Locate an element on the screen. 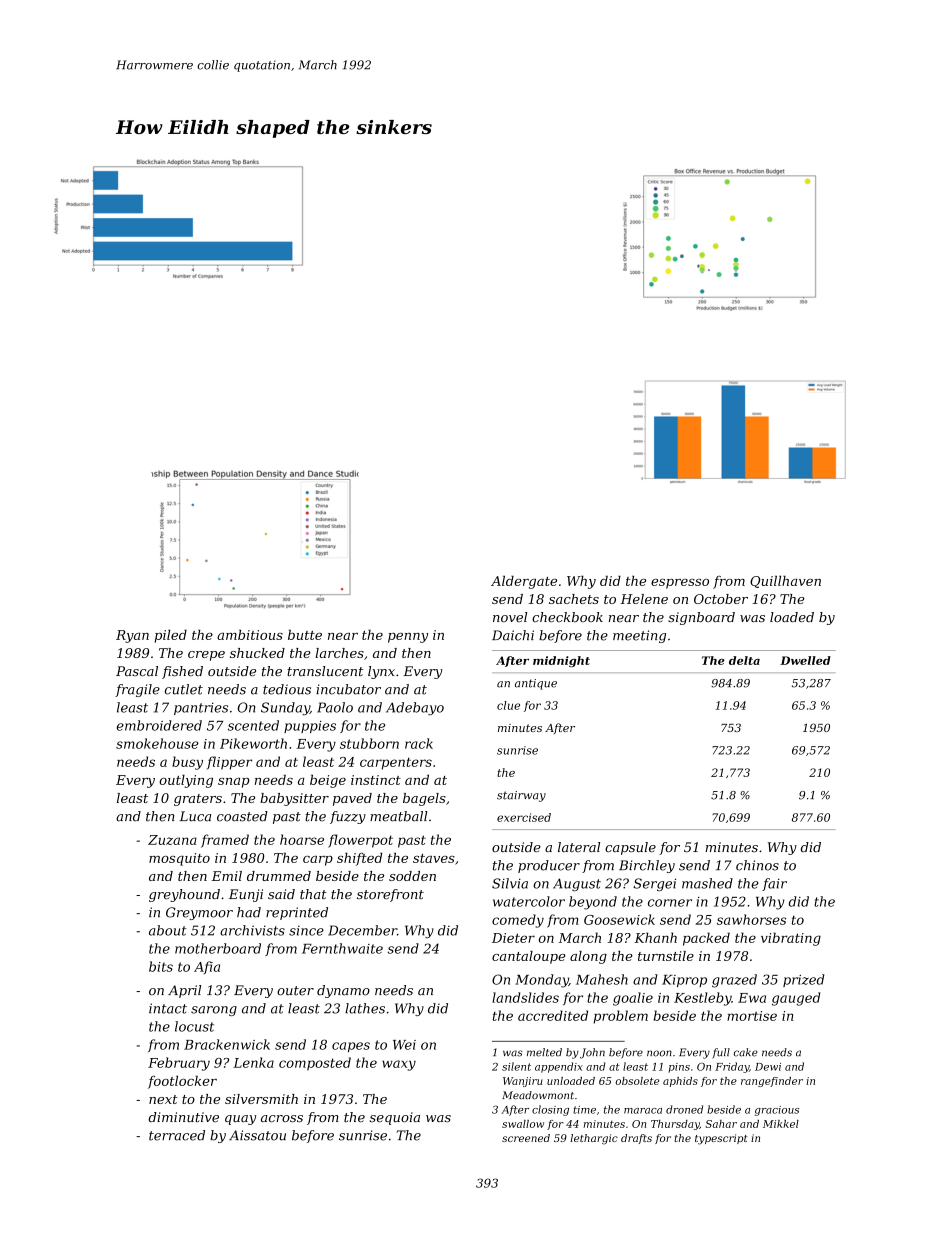 The image size is (952, 1233). piled is located at coordinates (171, 636).
